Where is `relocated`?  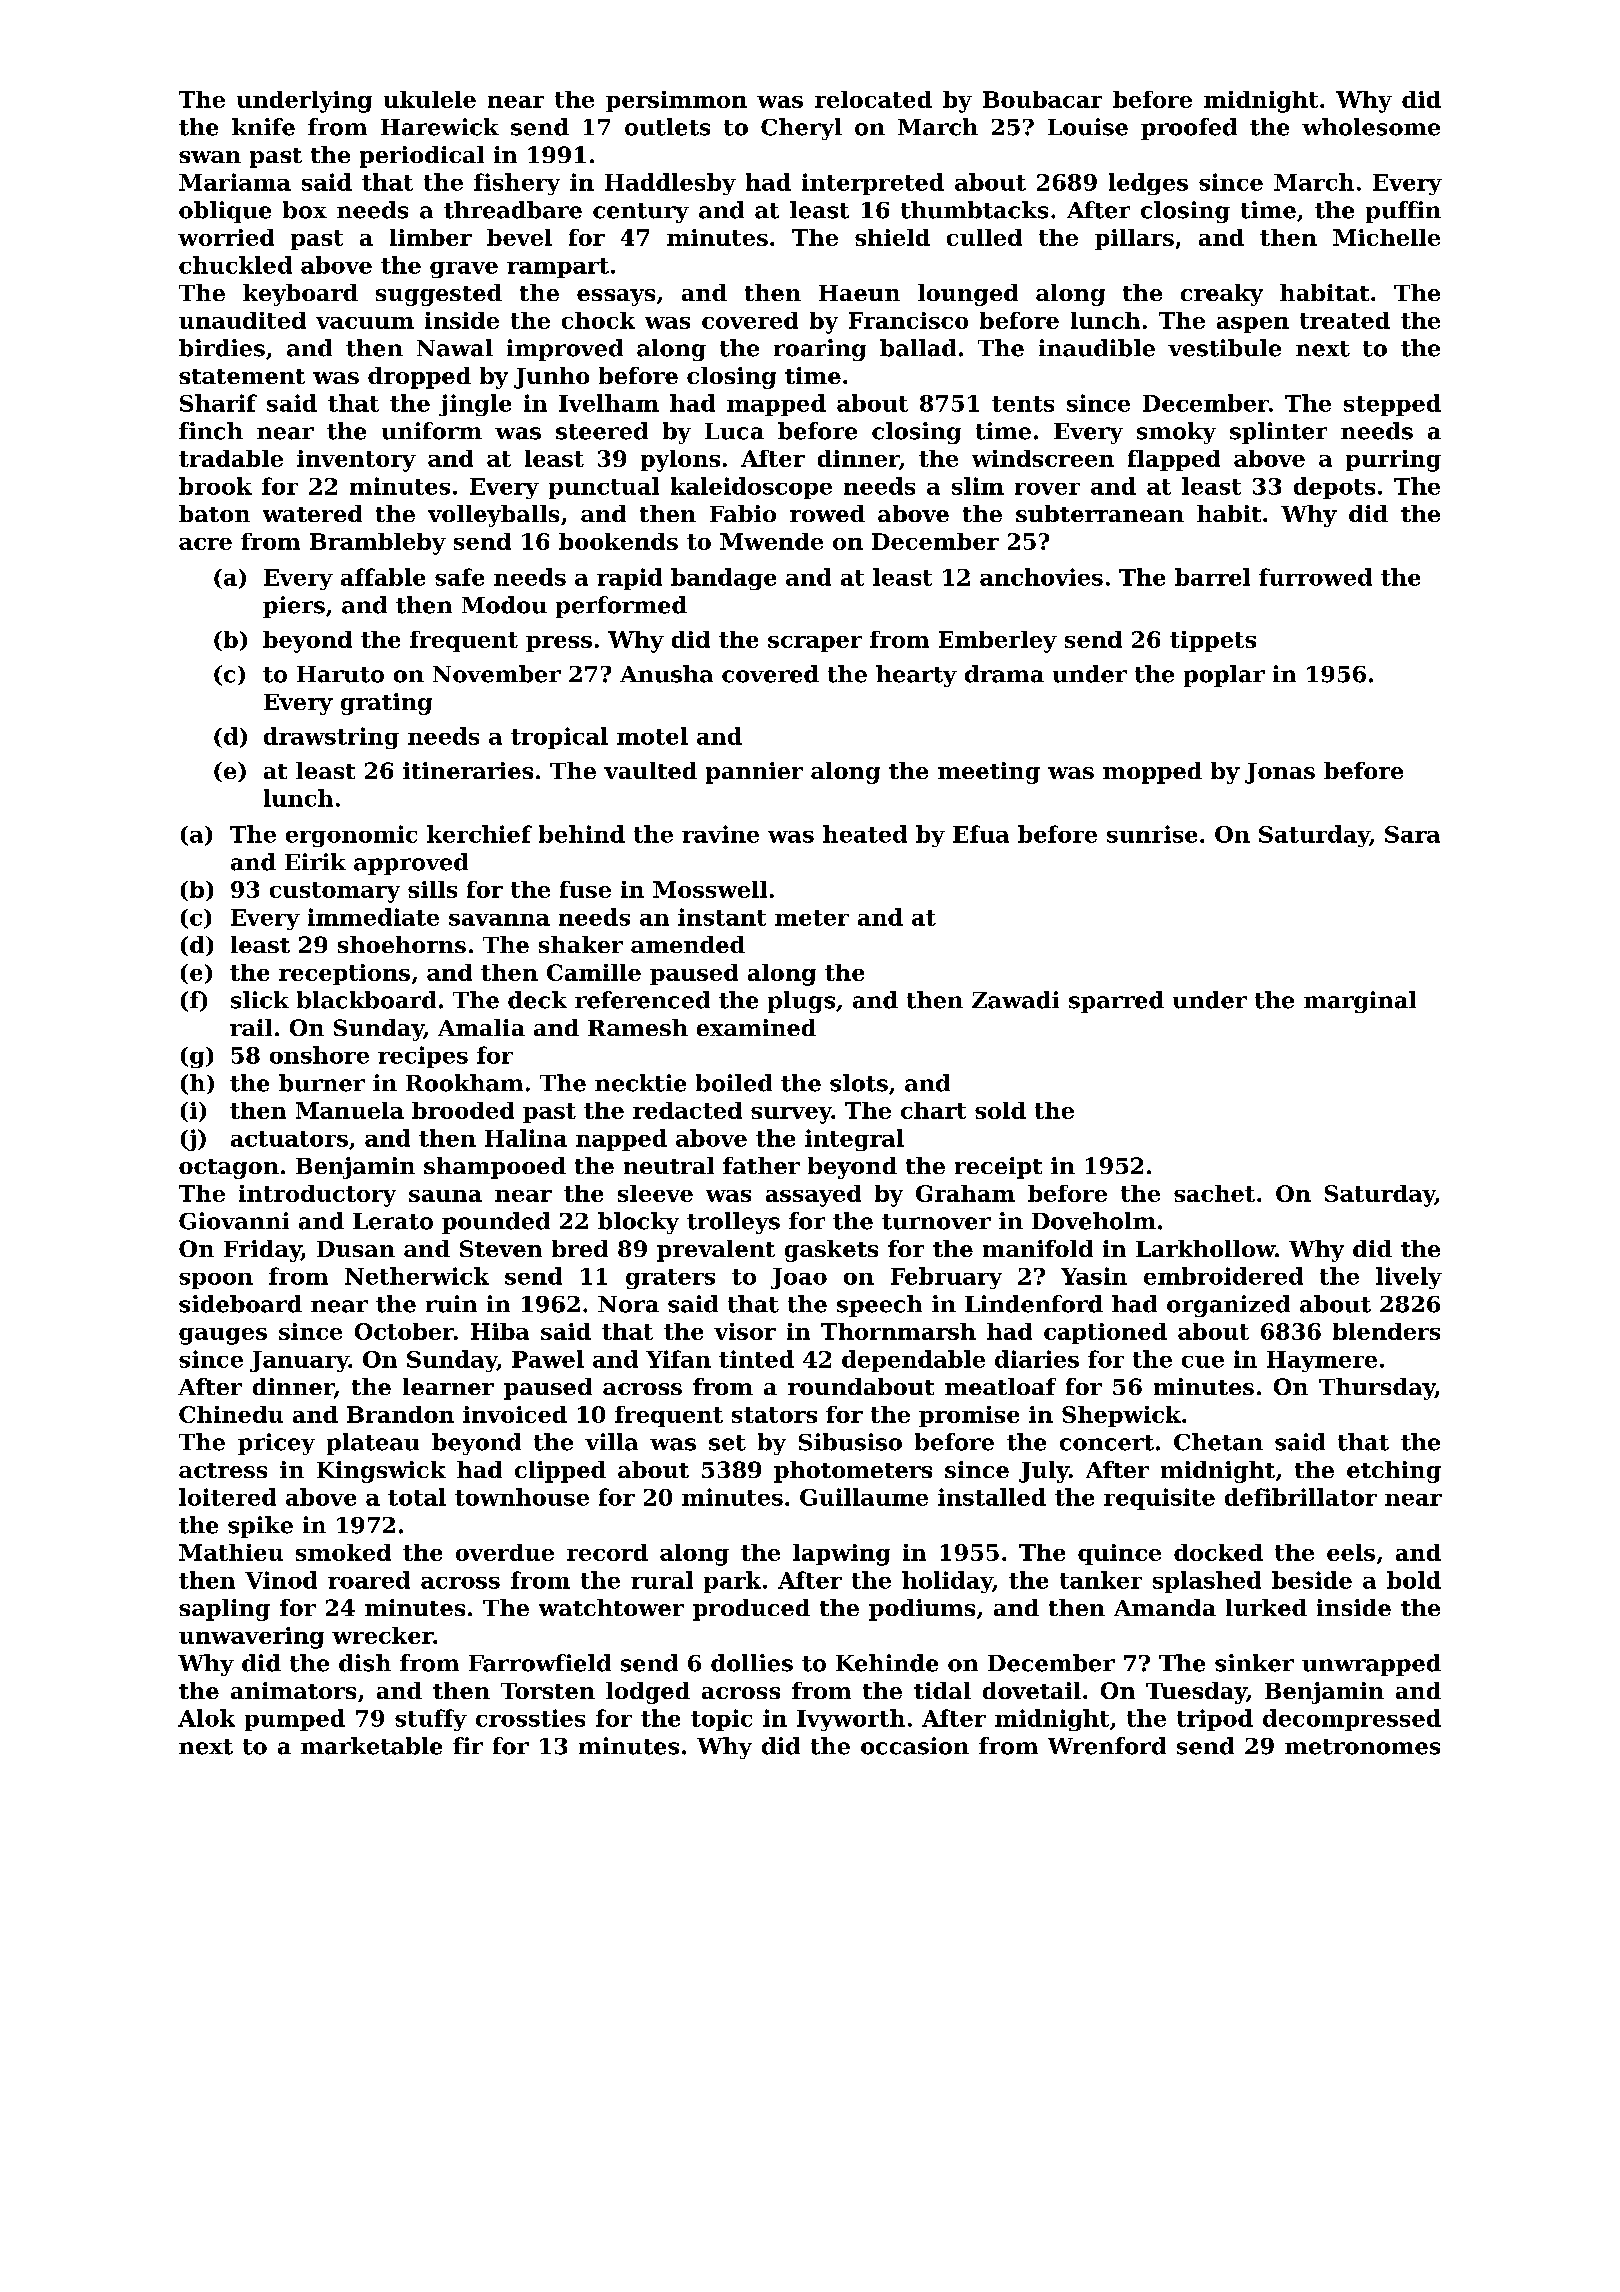
relocated is located at coordinates (873, 99).
